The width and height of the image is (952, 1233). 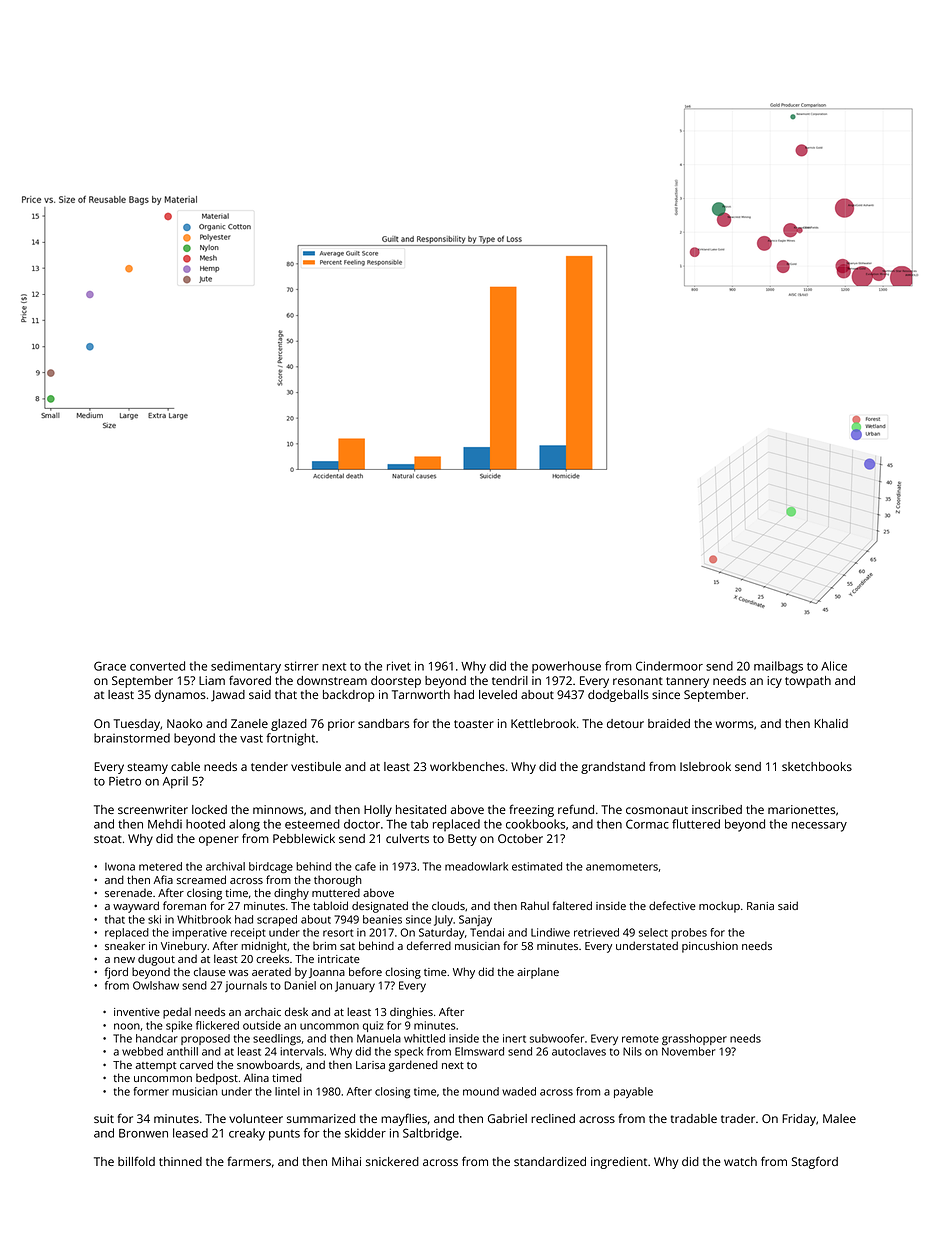 What do you see at coordinates (550, 1161) in the image?
I see `standardized` at bounding box center [550, 1161].
